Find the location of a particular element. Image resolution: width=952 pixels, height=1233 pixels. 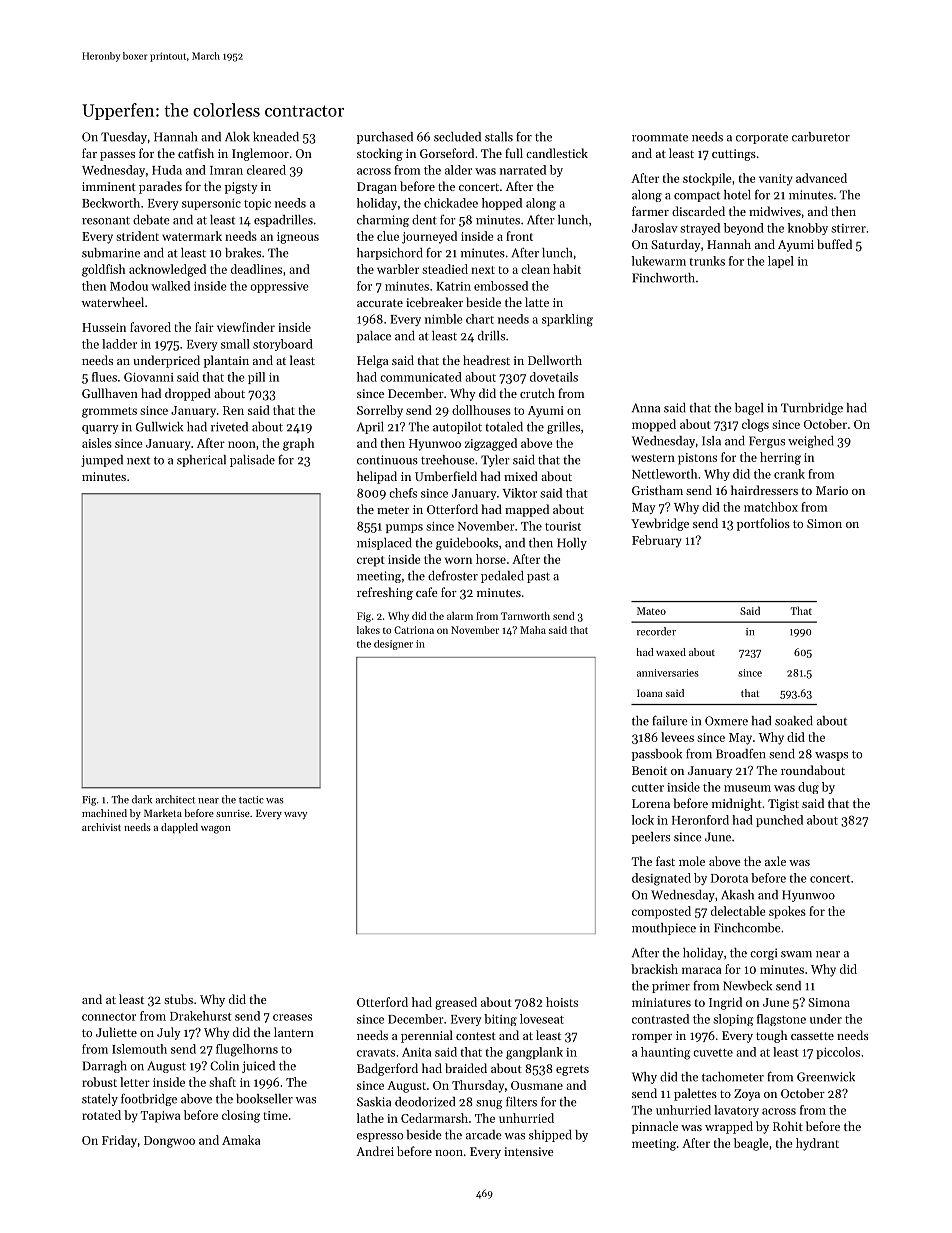

pigsty is located at coordinates (241, 188).
